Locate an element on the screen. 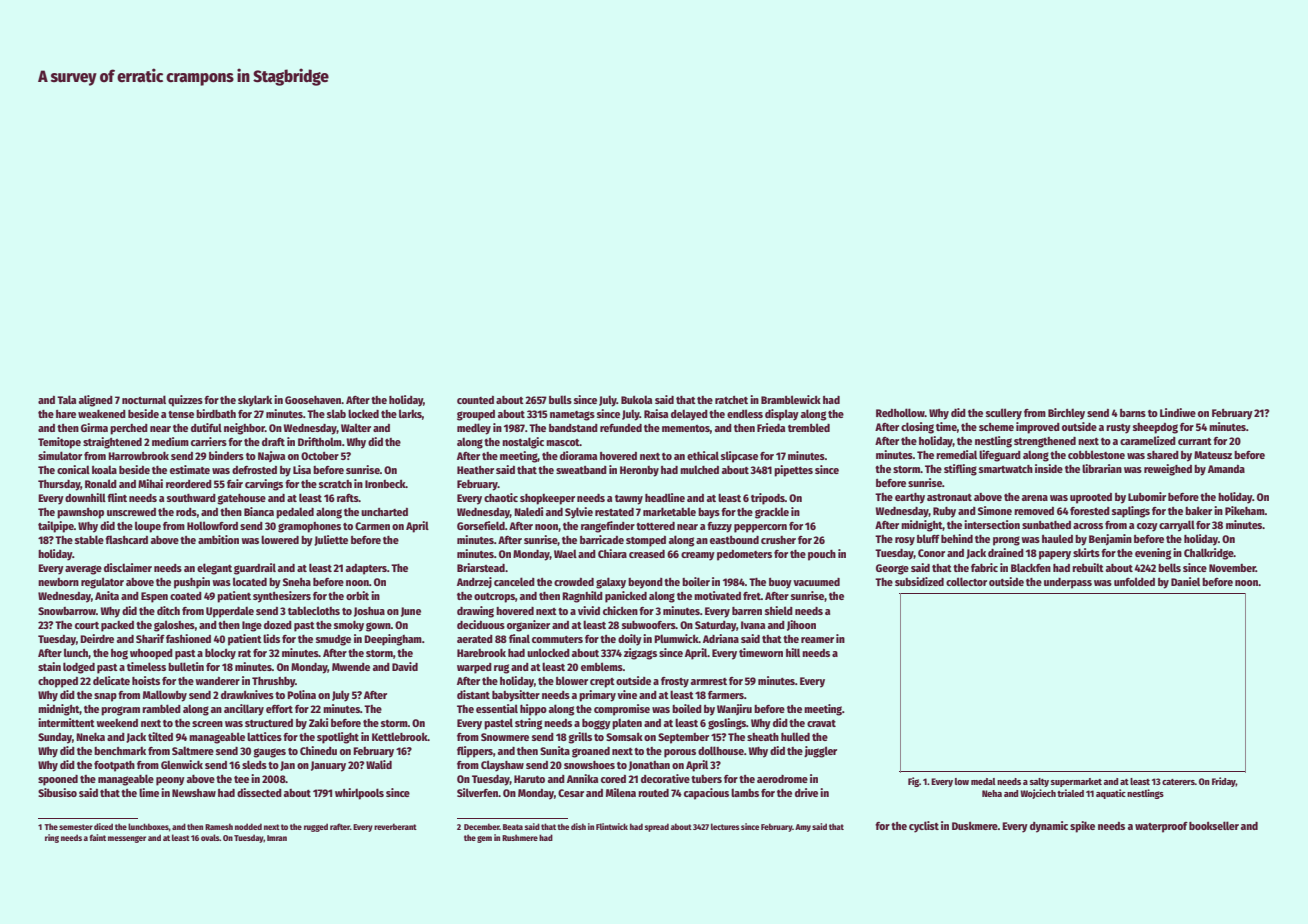  Mwende is located at coordinates (351, 667).
